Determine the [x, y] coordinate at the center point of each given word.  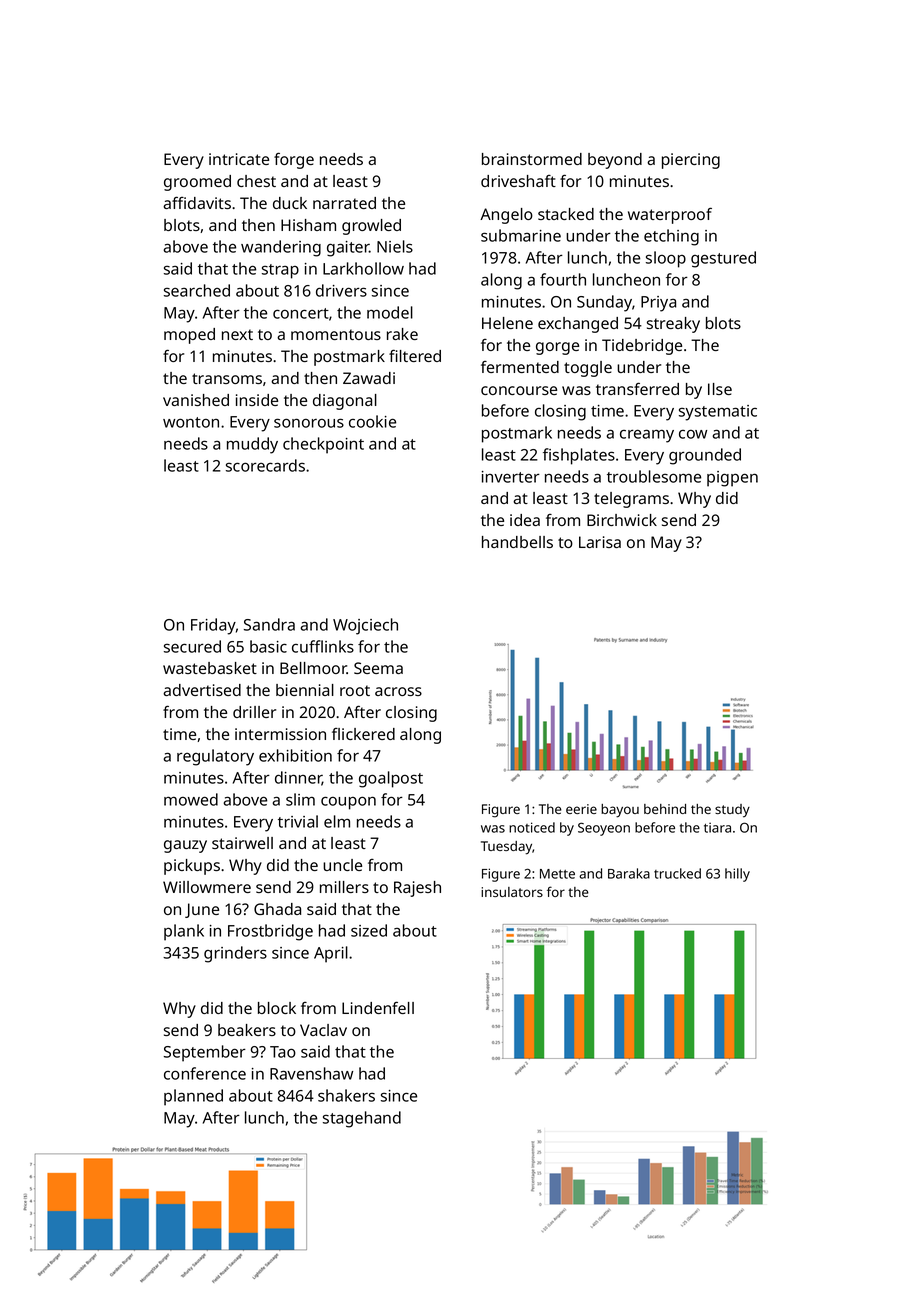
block [277, 1008]
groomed [197, 183]
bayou [620, 811]
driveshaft [518, 181]
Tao [283, 1052]
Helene [507, 323]
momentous [336, 334]
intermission [280, 734]
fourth [563, 279]
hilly [737, 875]
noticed [532, 827]
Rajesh [417, 889]
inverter [511, 477]
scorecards [265, 465]
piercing [691, 161]
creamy [647, 436]
